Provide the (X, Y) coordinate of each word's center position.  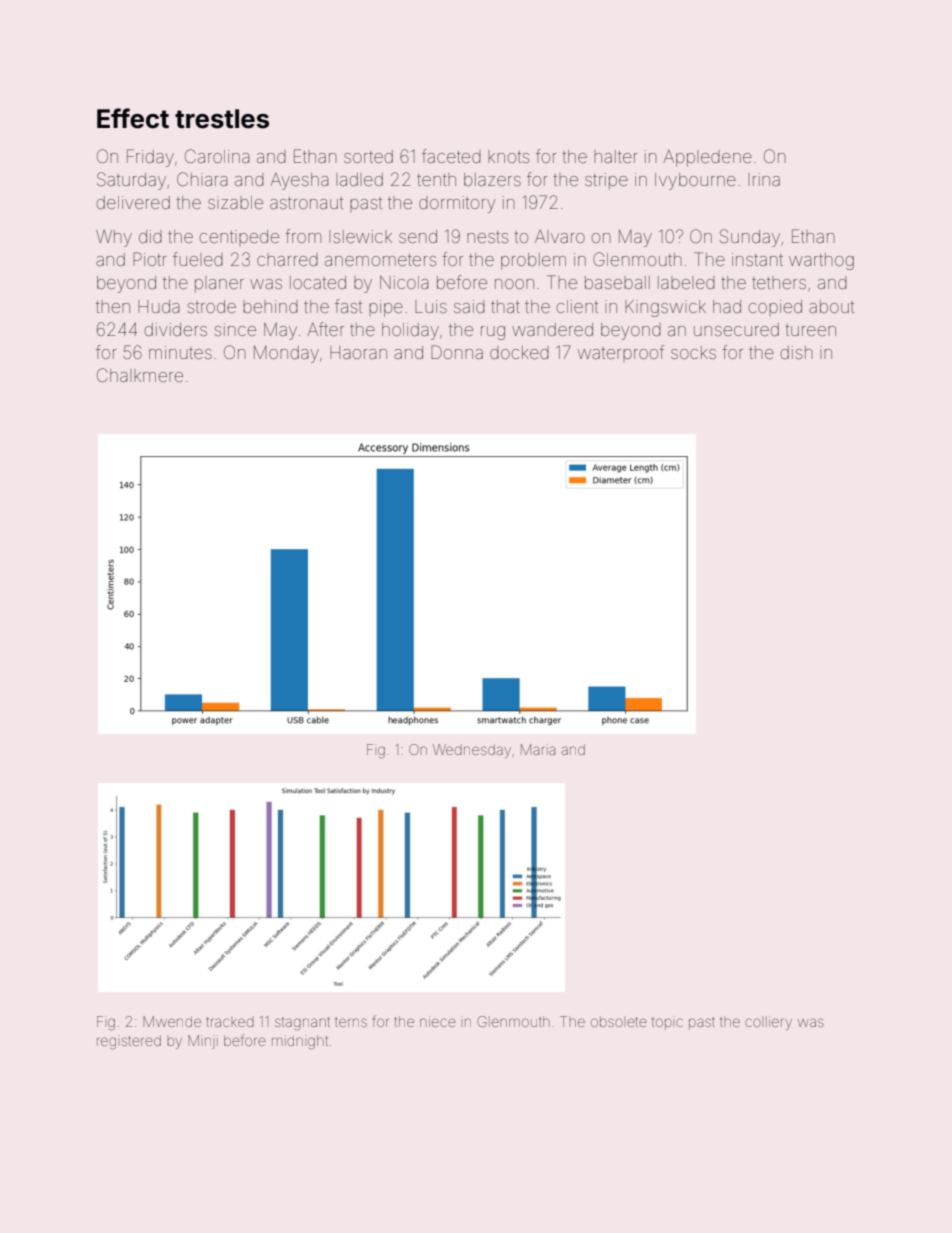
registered (129, 1042)
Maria (538, 749)
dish (796, 352)
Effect (133, 118)
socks (693, 352)
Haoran (358, 352)
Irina (764, 179)
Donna (457, 352)
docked (519, 352)
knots (508, 157)
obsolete (619, 1021)
